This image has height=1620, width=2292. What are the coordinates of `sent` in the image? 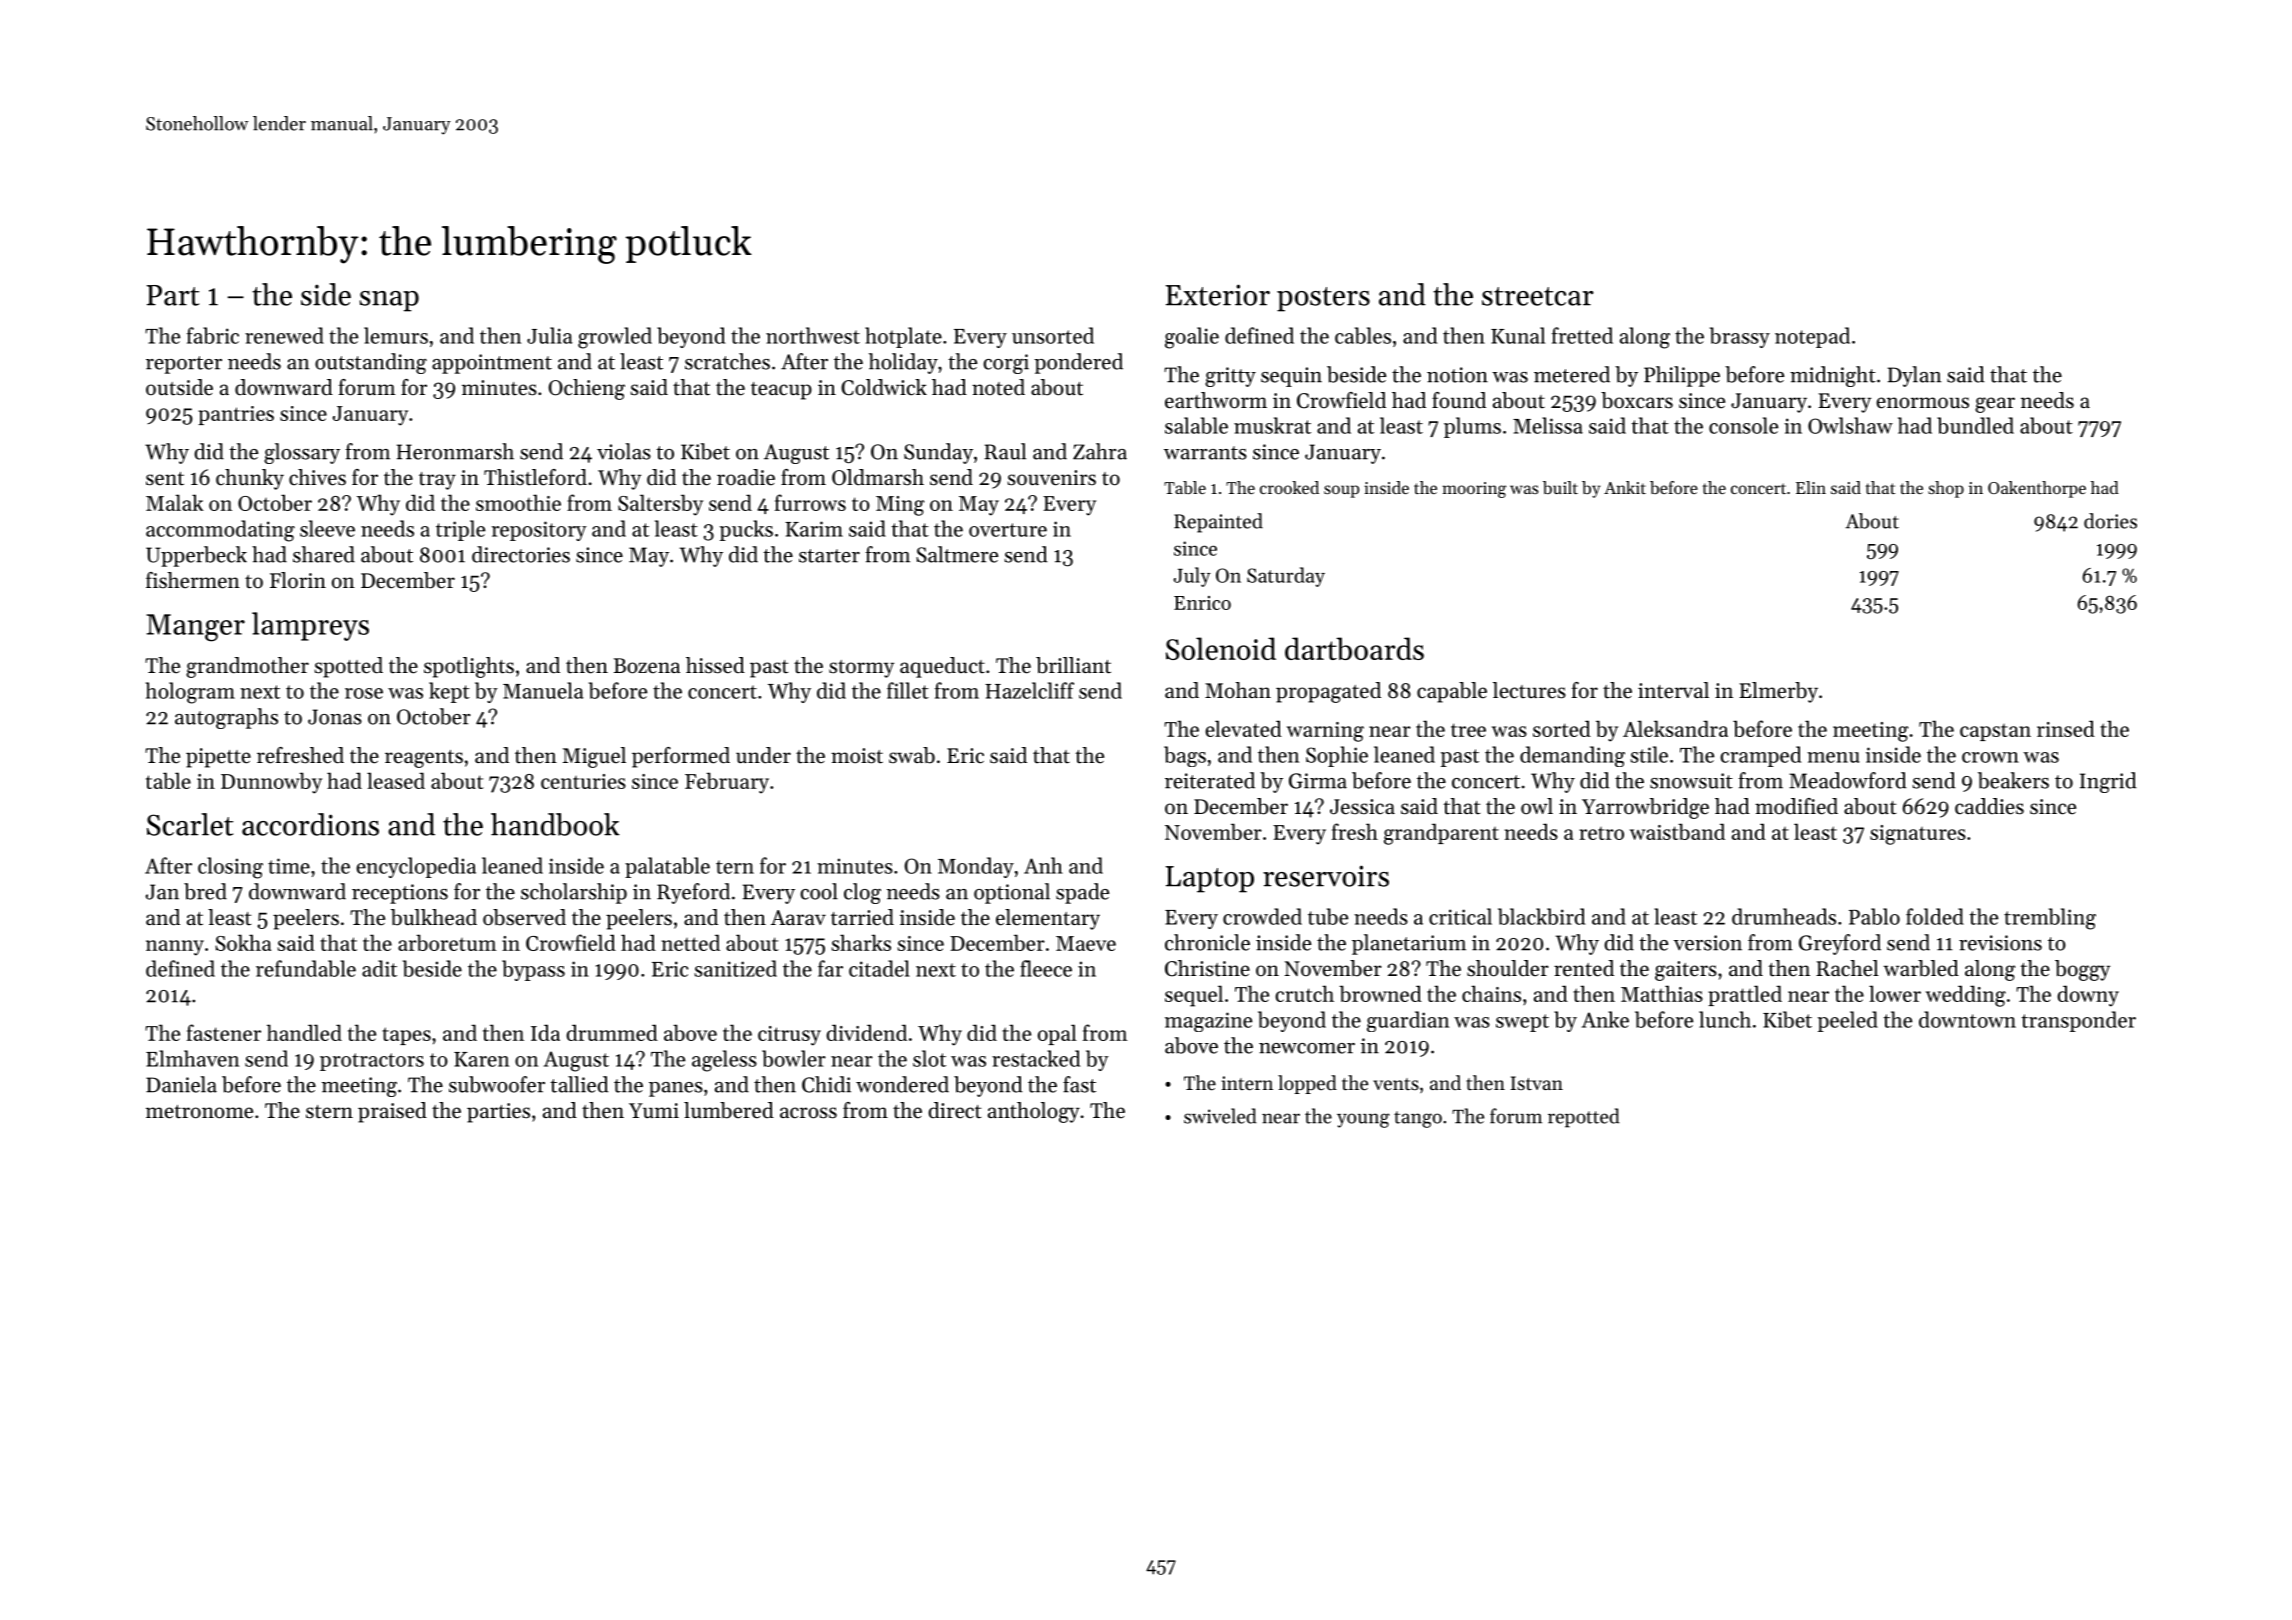 It's located at (165, 479).
